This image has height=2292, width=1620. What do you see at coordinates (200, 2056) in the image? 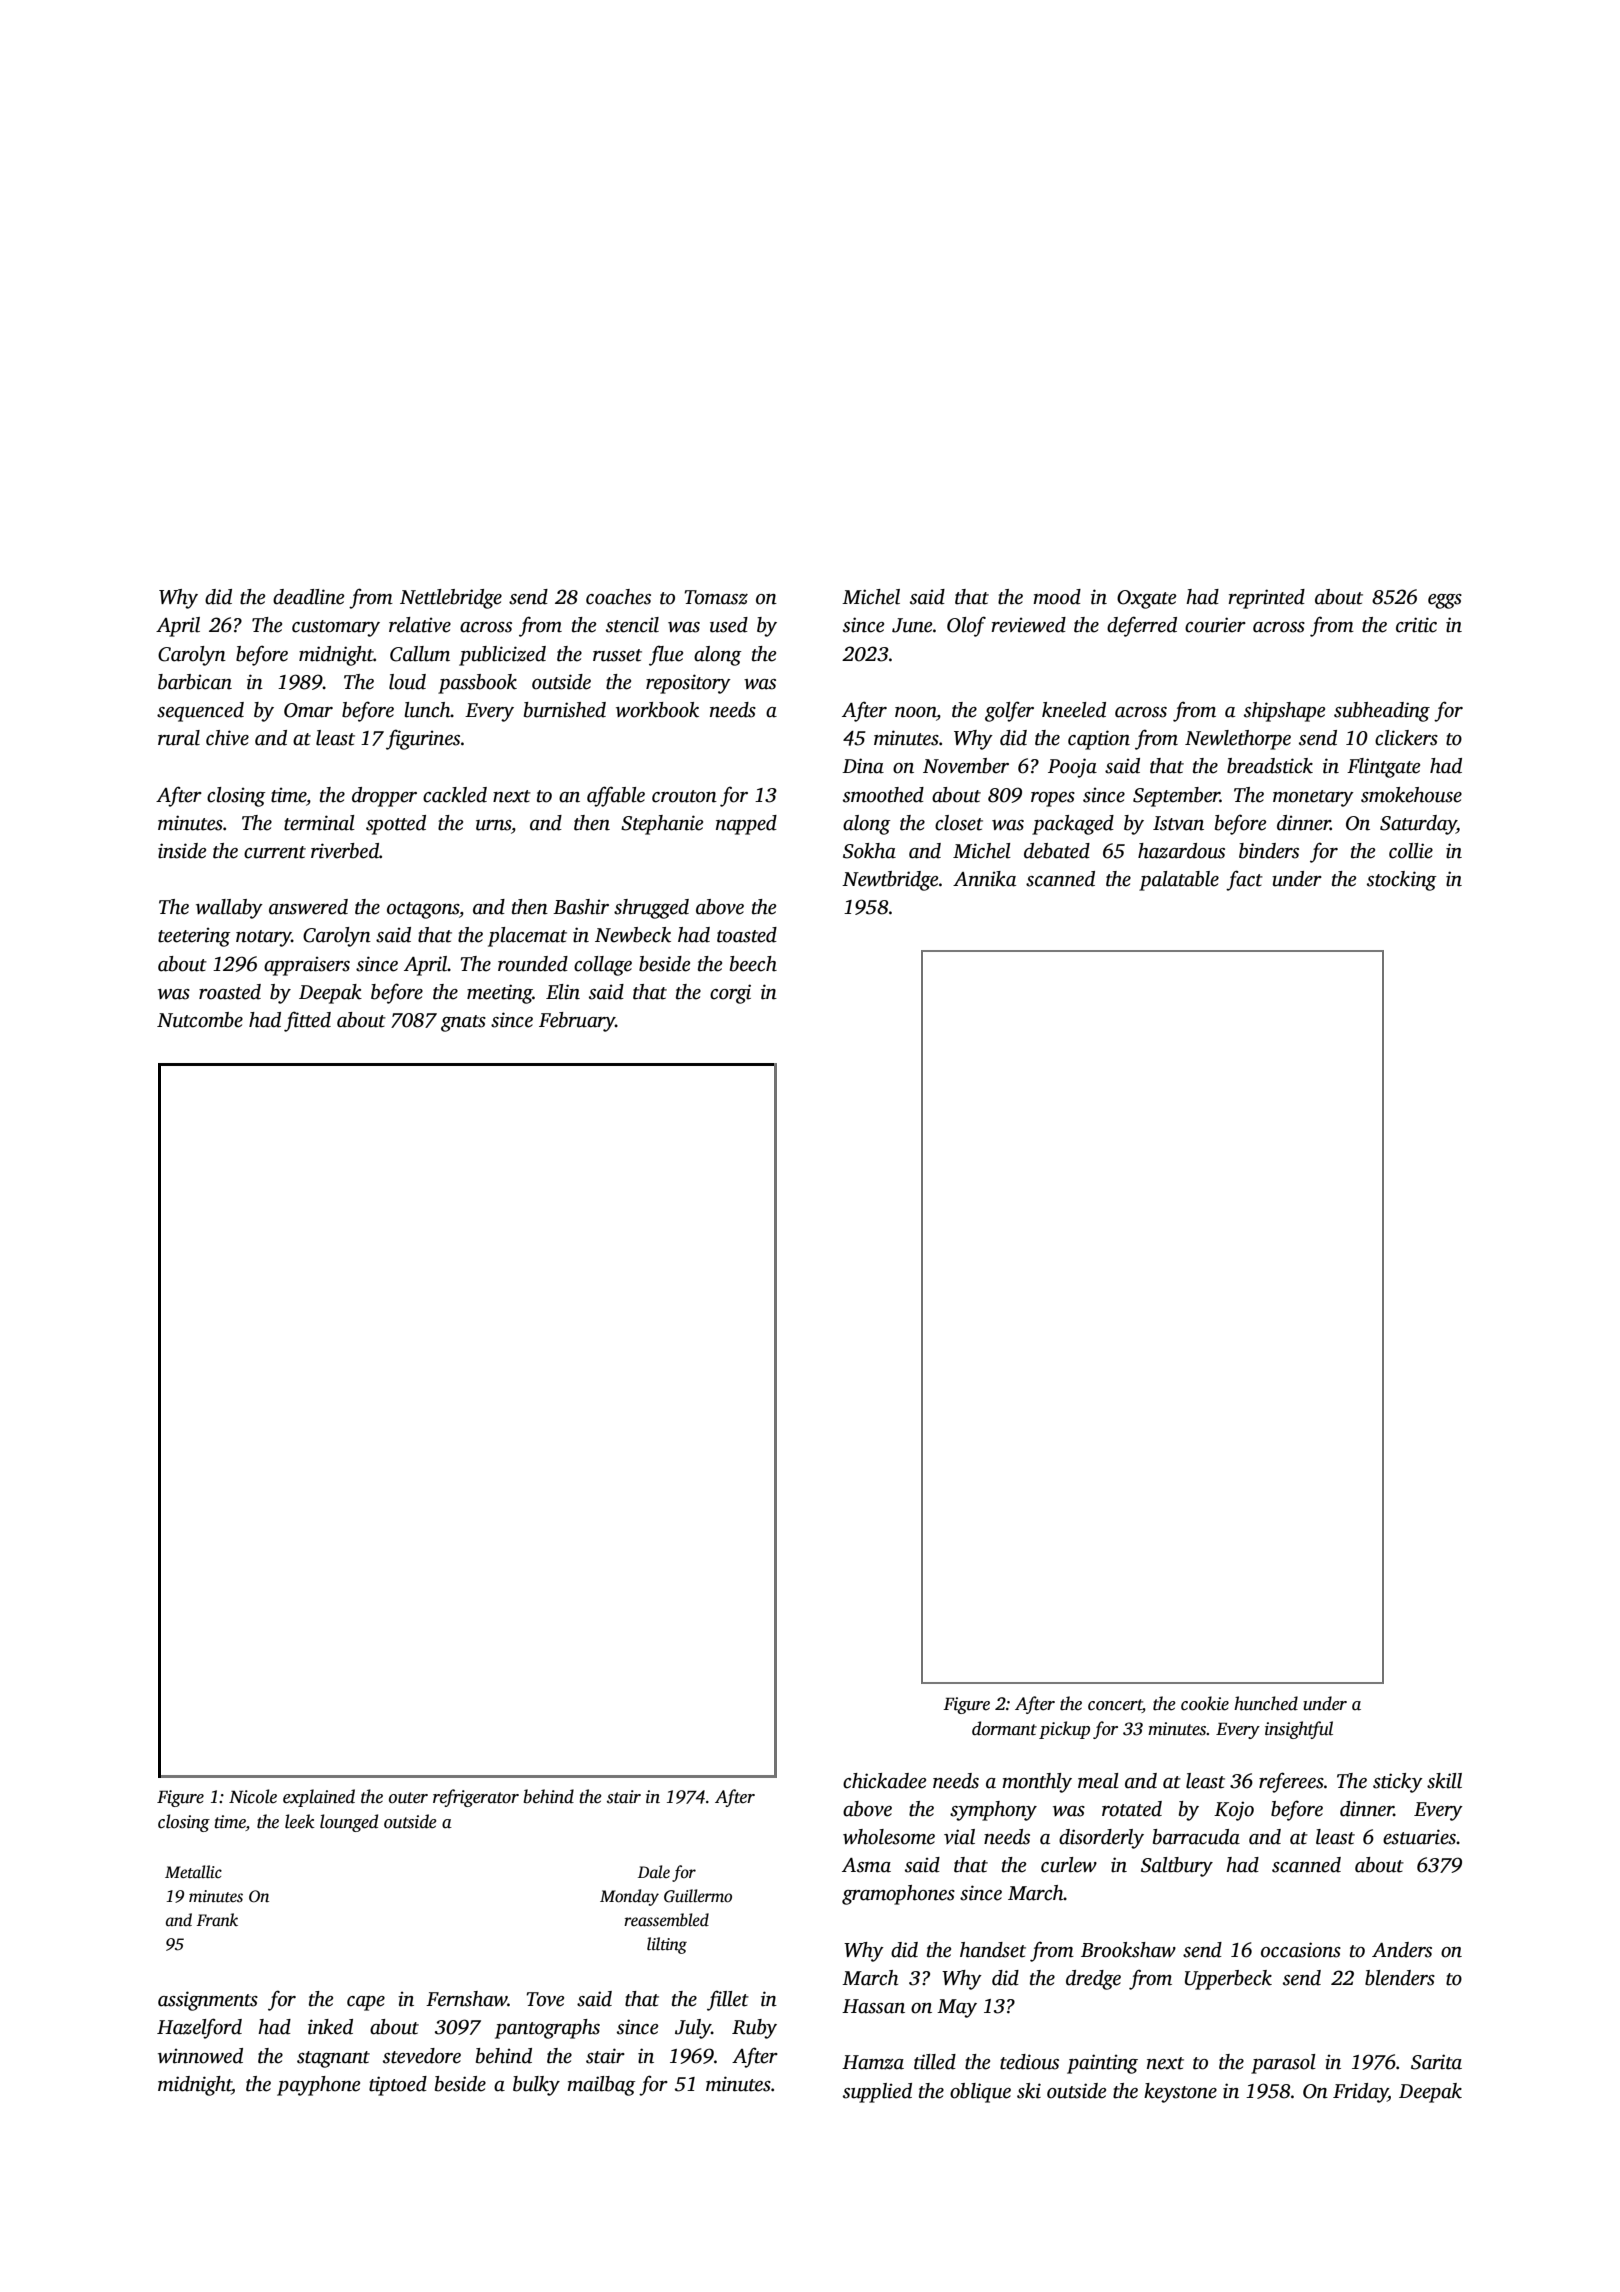
I see `winnowed` at bounding box center [200, 2056].
